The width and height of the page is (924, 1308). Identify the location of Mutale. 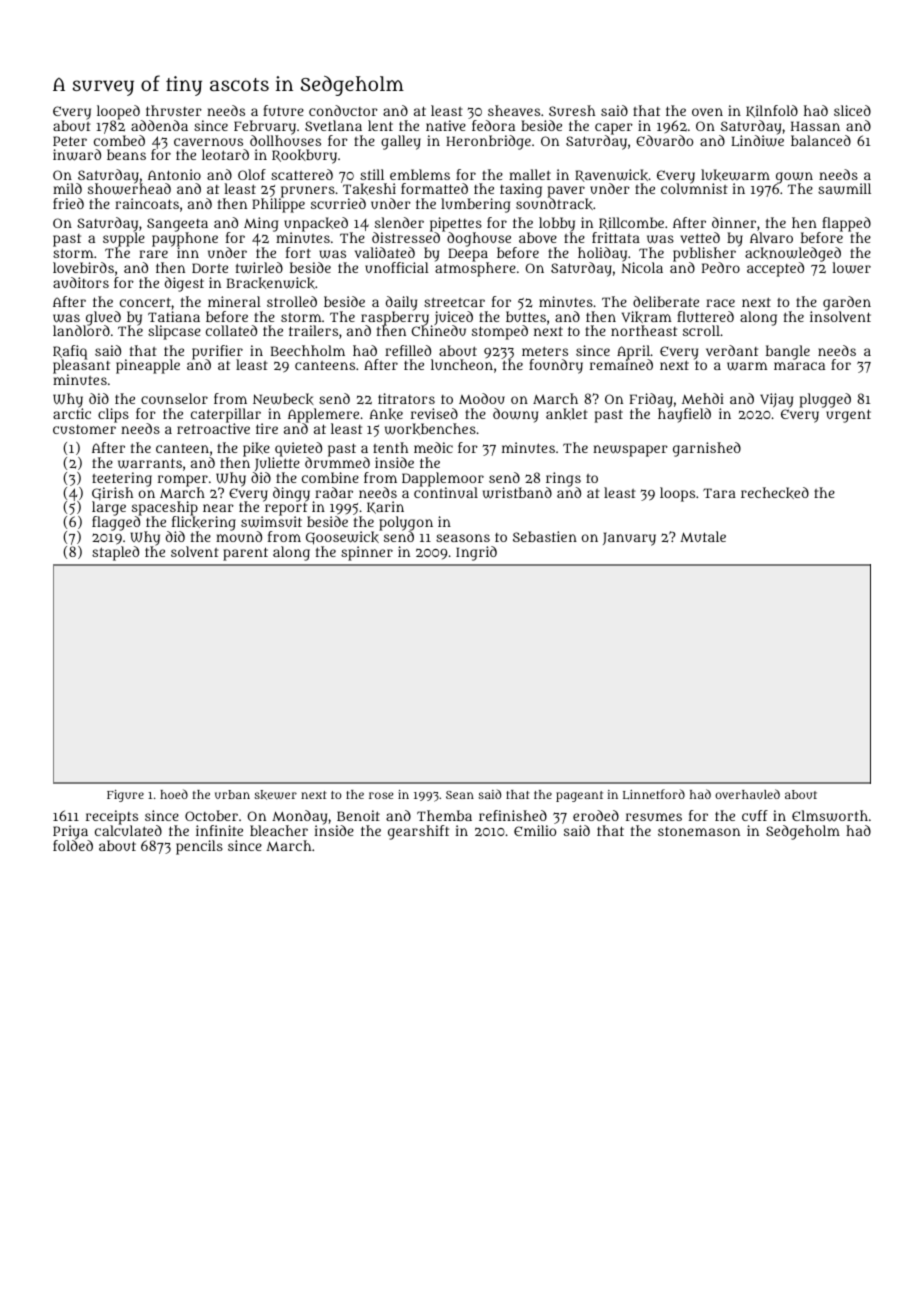
(703, 536).
